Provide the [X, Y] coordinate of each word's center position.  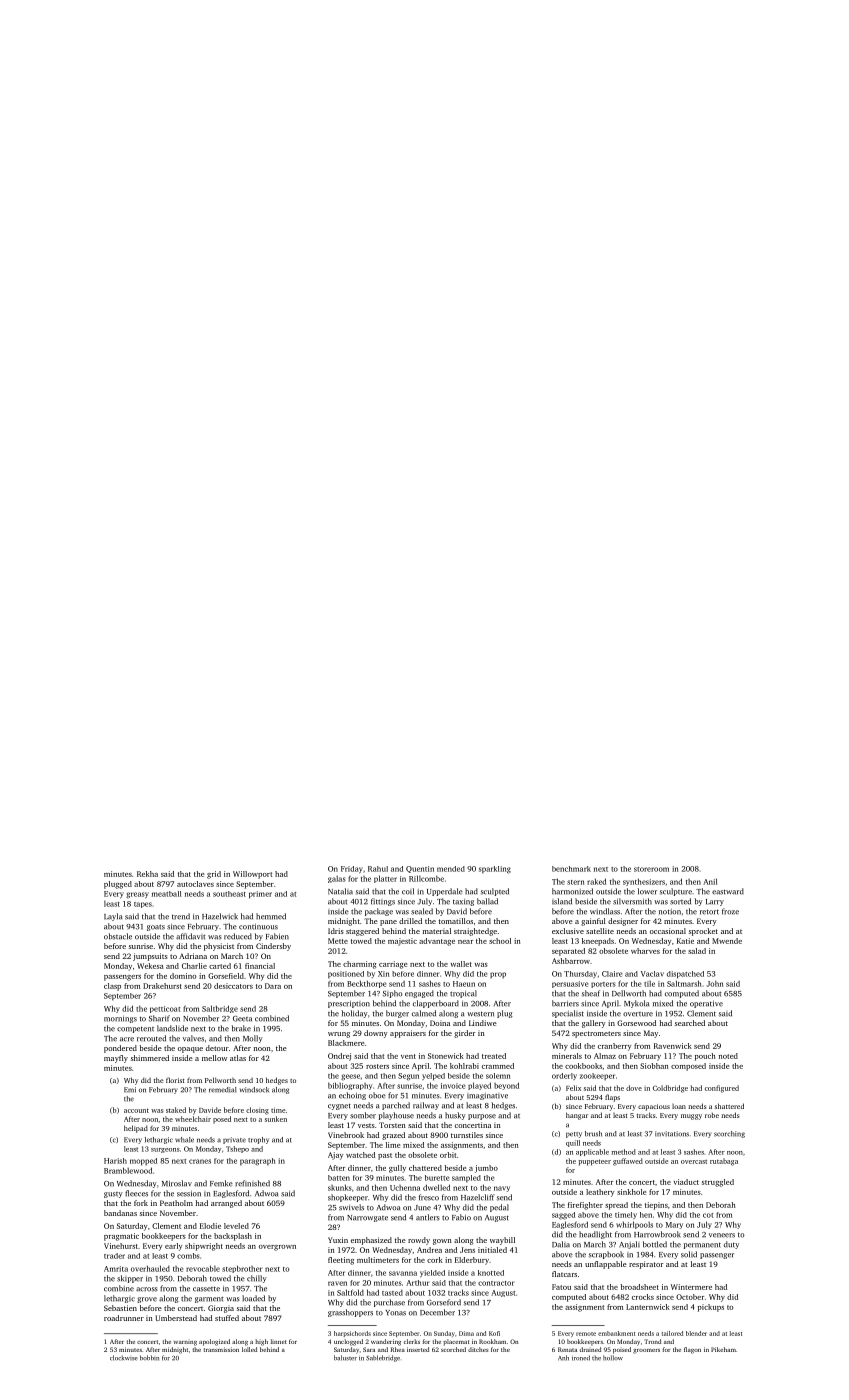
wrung [339, 1035]
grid [214, 875]
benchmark [571, 869]
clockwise [124, 1358]
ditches [478, 1349]
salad [697, 951]
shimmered [150, 1058]
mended [451, 869]
